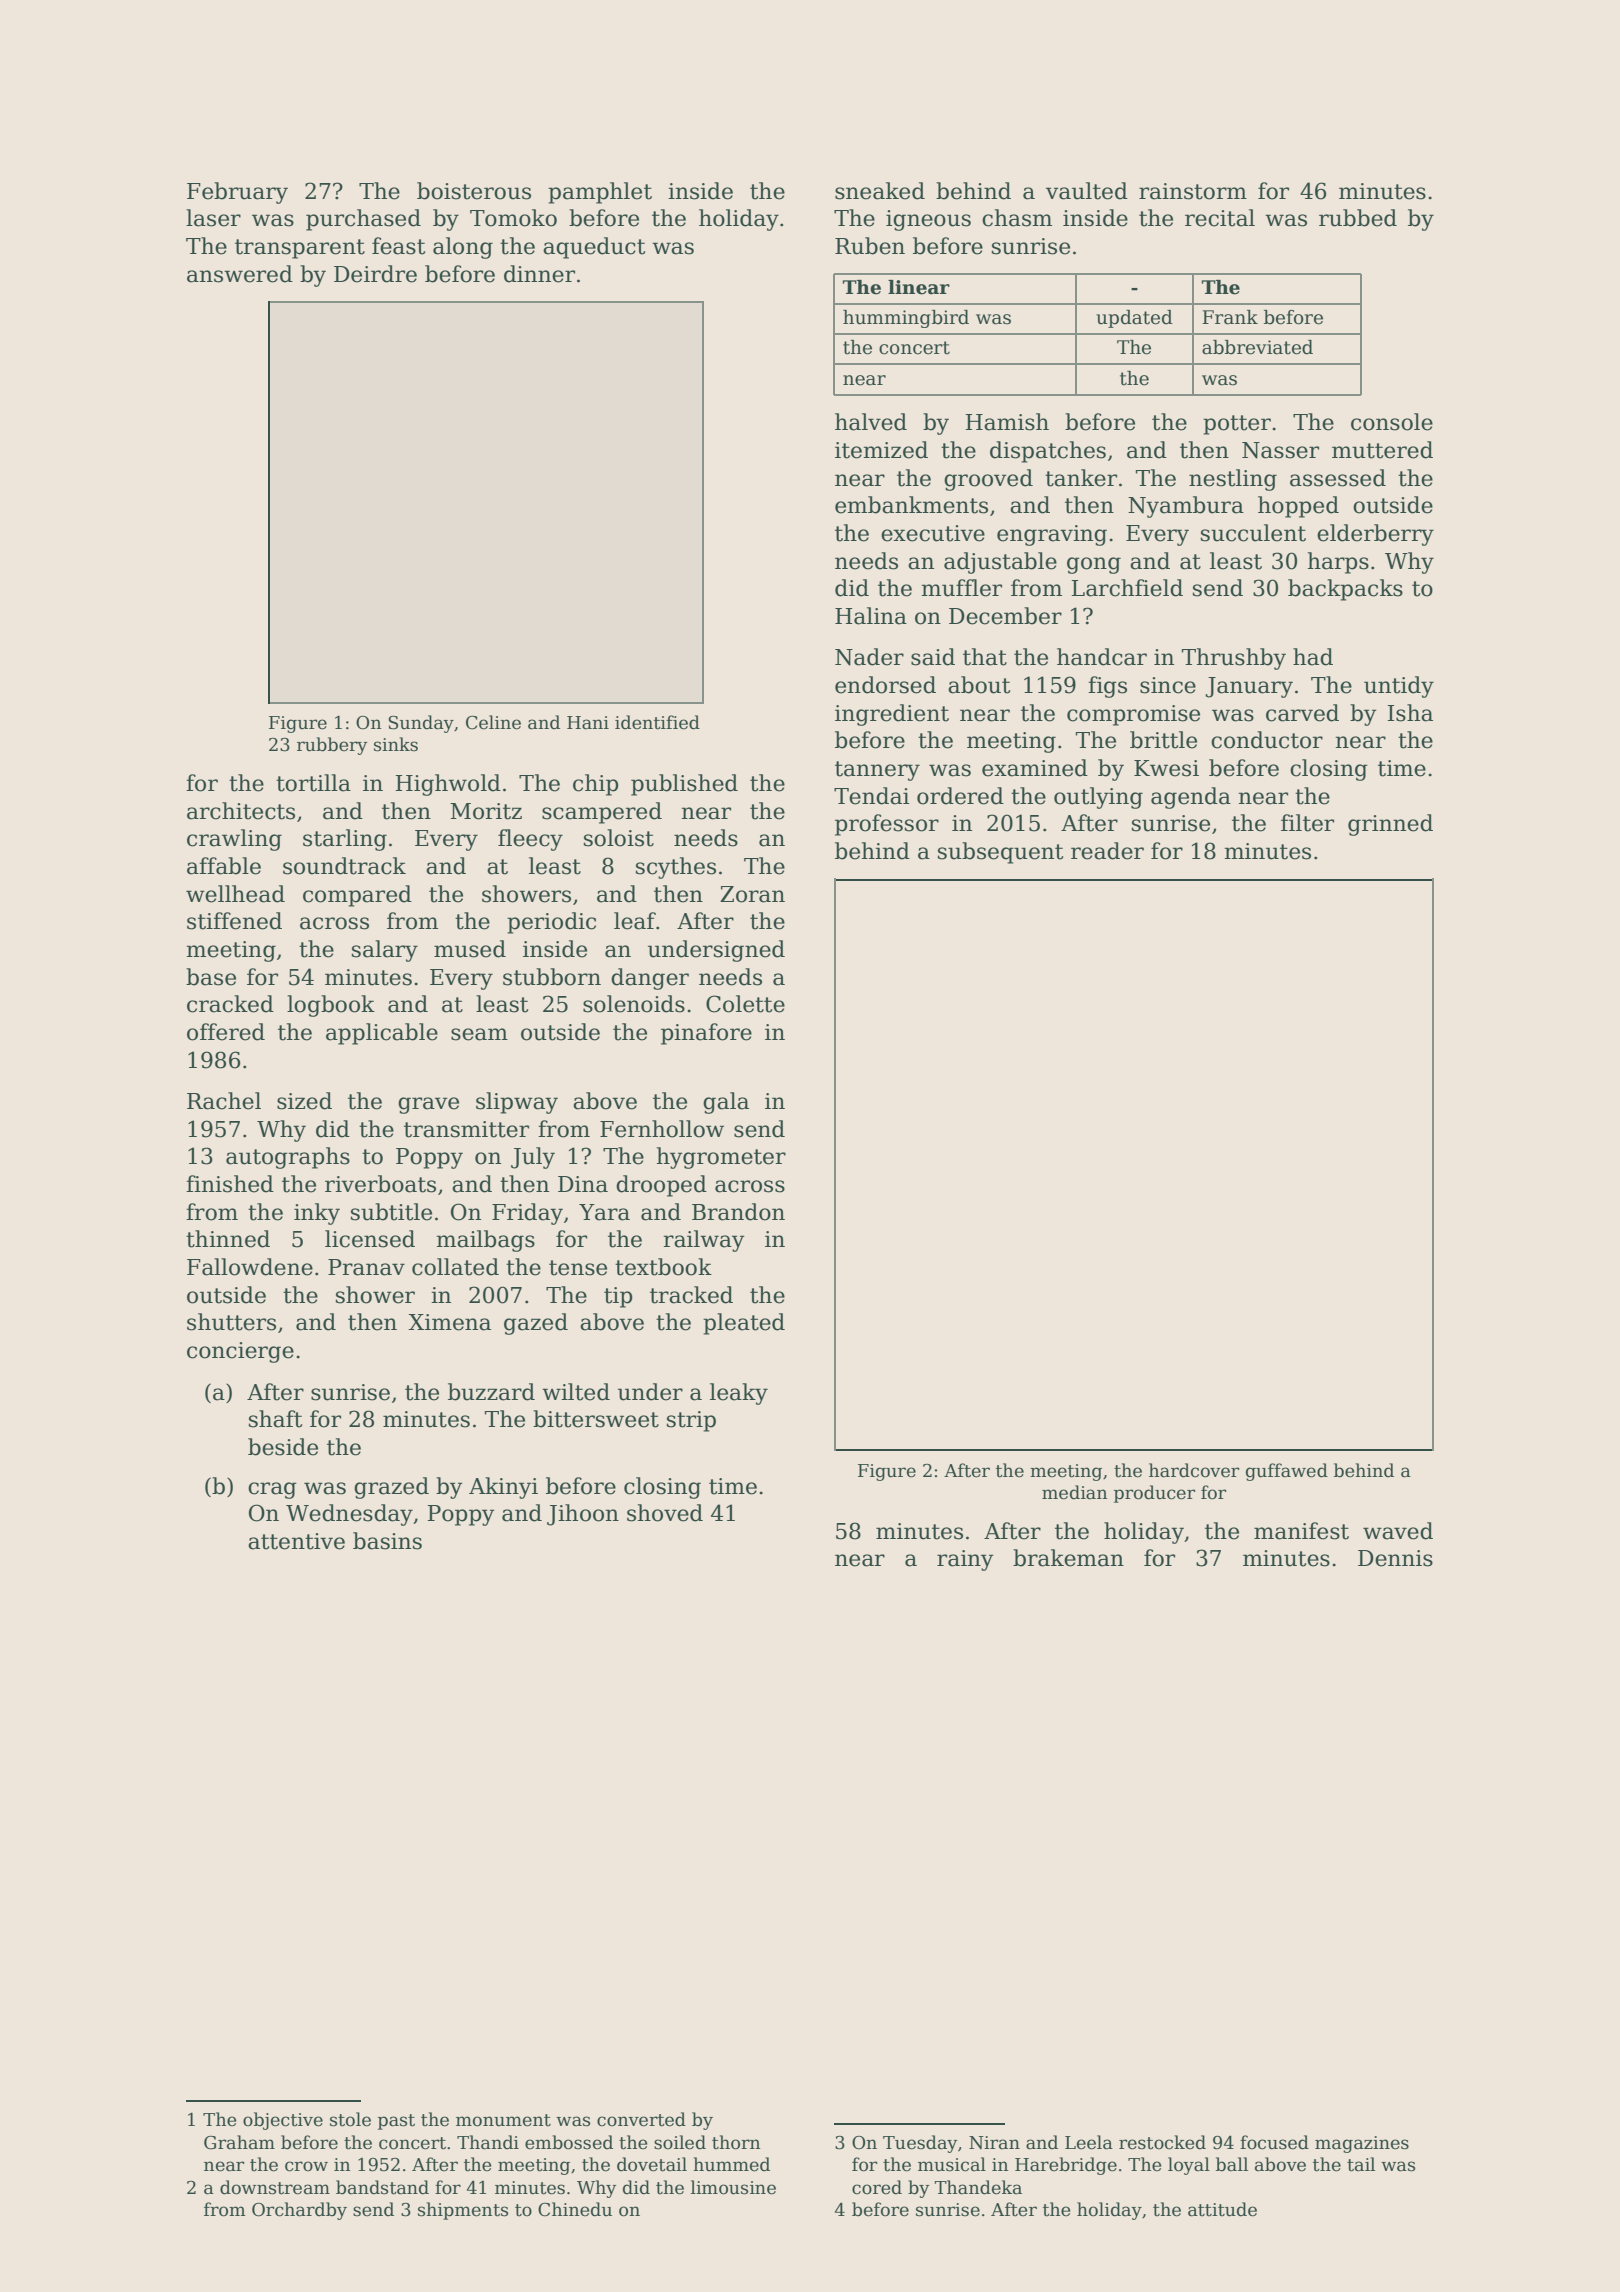 The image size is (1620, 2292). What do you see at coordinates (588, 723) in the image?
I see `Hani` at bounding box center [588, 723].
